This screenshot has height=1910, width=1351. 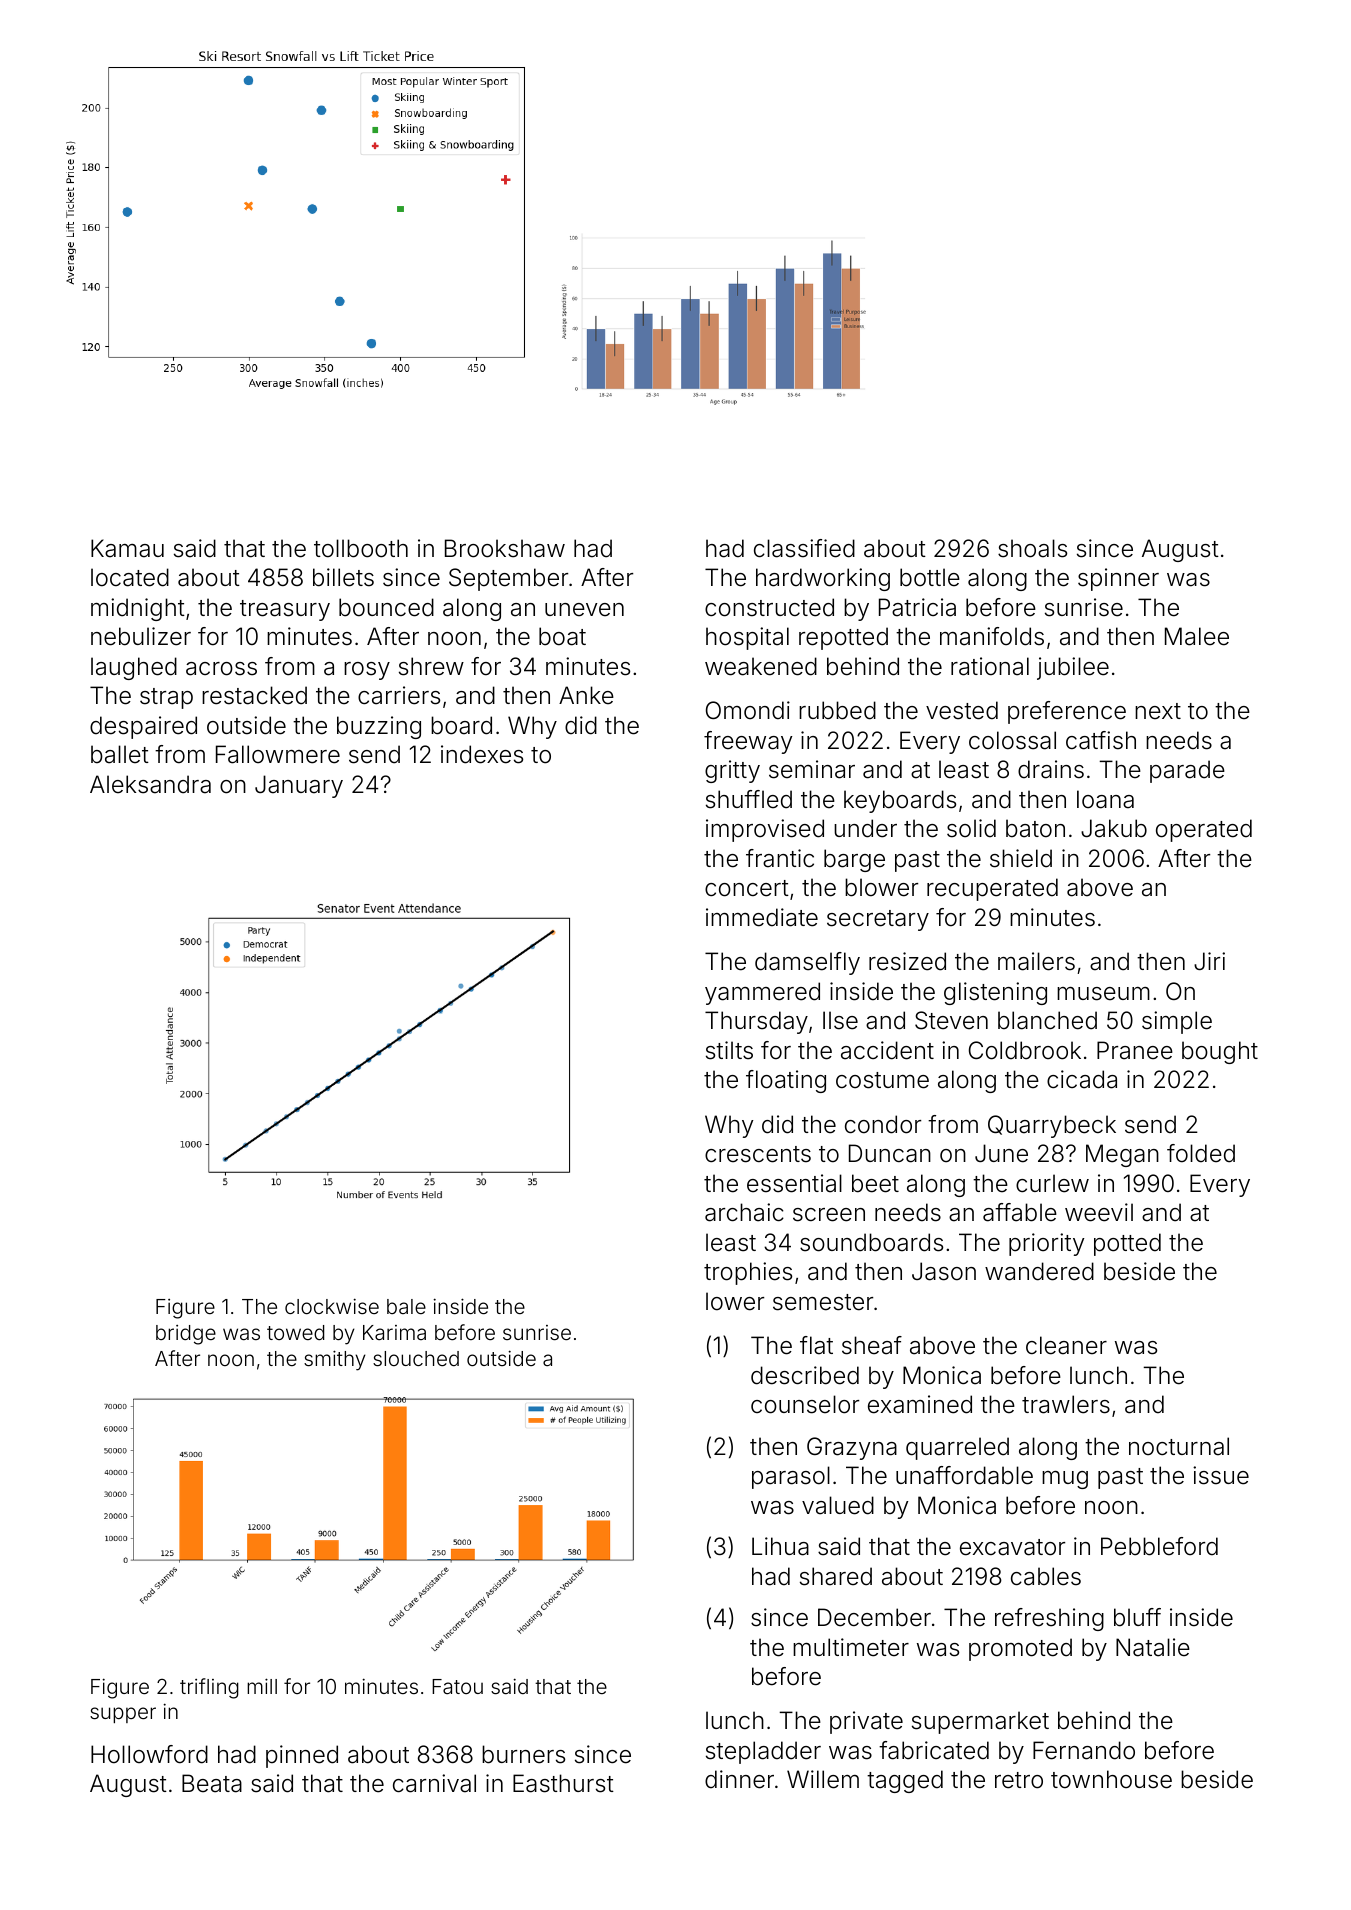 What do you see at coordinates (763, 1752) in the screenshot?
I see `stepladder` at bounding box center [763, 1752].
